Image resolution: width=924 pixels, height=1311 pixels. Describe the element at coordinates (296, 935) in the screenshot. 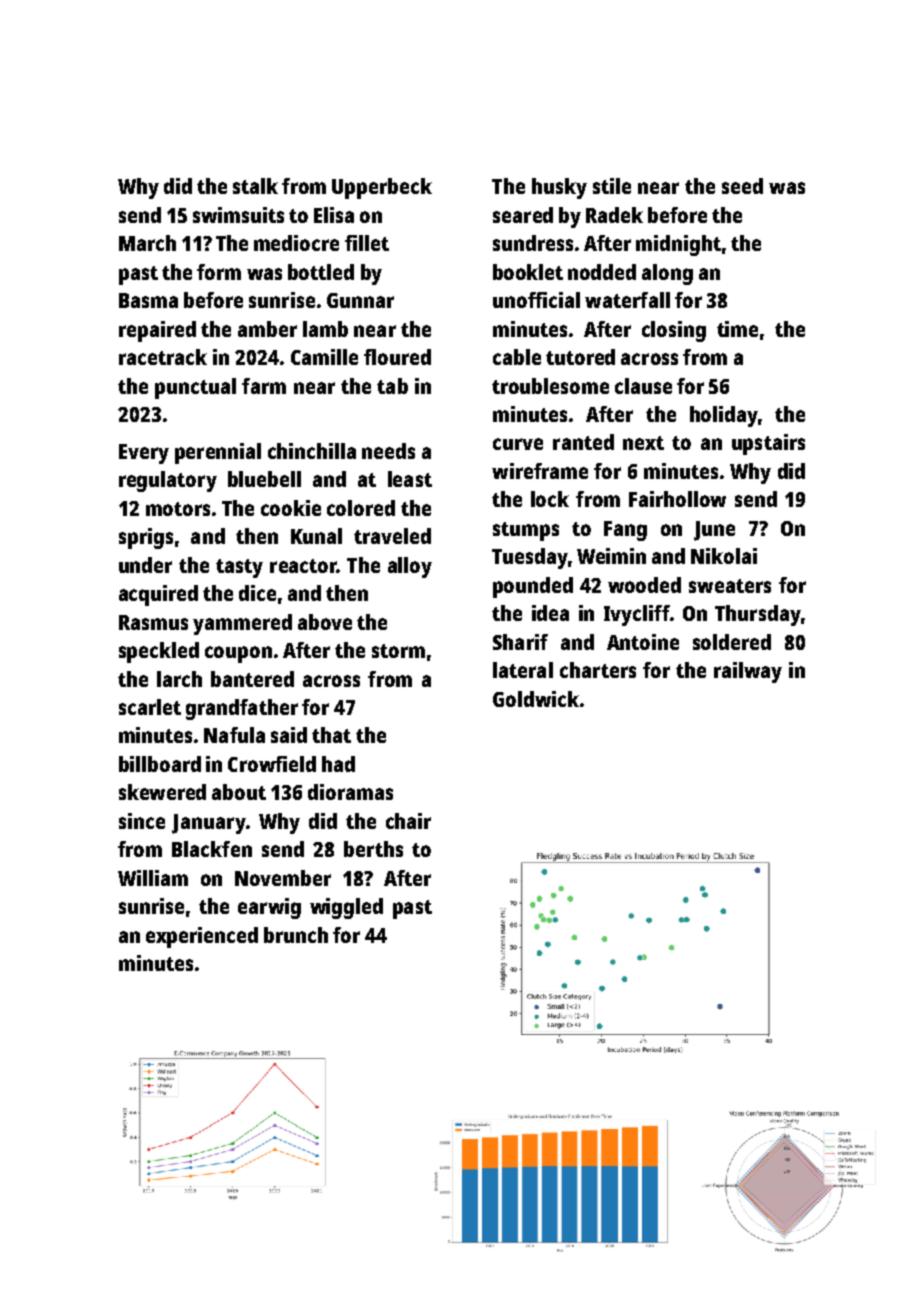

I see `brunch` at that location.
